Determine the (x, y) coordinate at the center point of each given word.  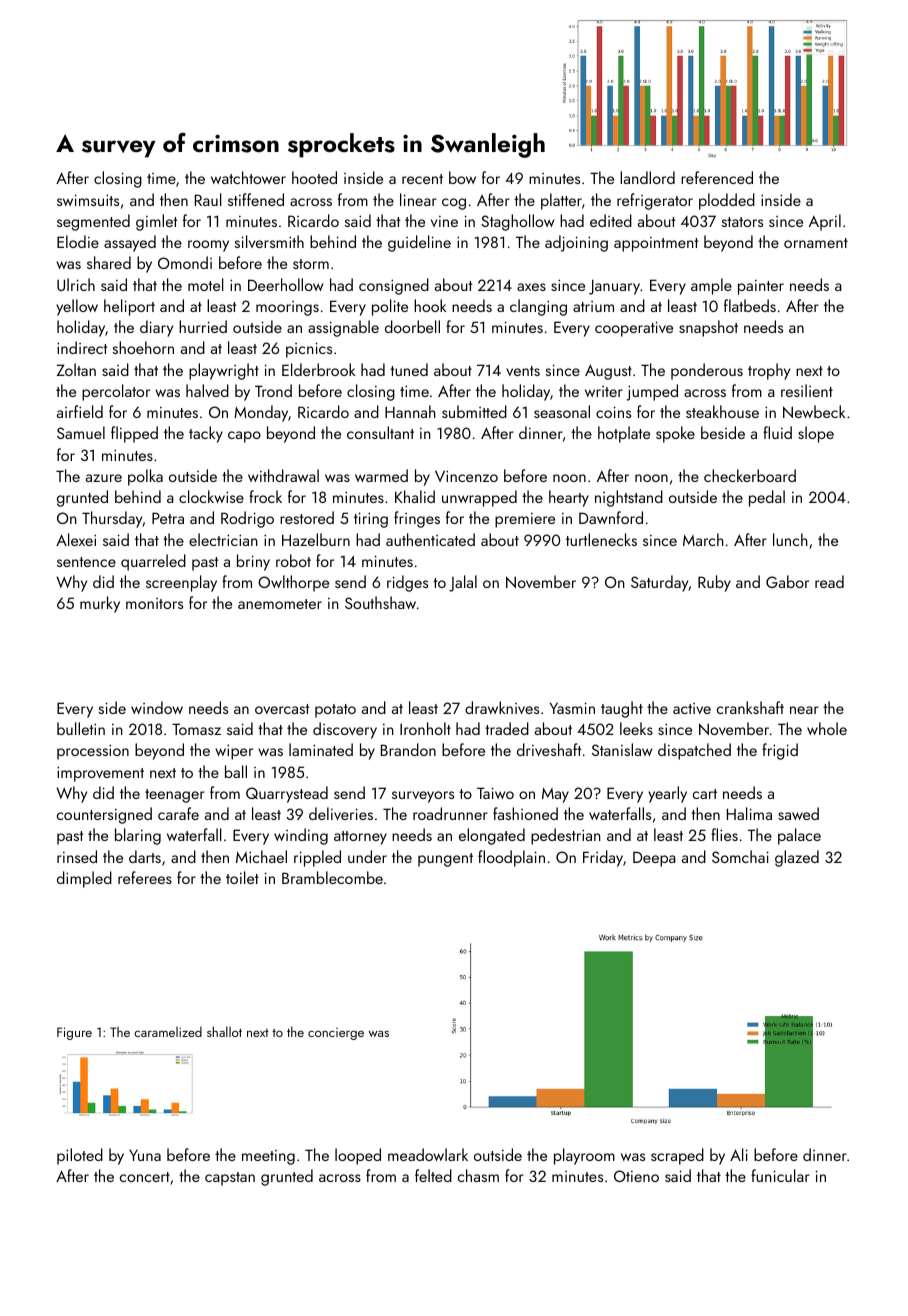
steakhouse (722, 411)
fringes (417, 519)
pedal (767, 498)
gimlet (156, 222)
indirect (82, 347)
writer (604, 391)
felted (433, 1175)
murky (100, 604)
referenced (717, 177)
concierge (336, 1034)
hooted (314, 177)
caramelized (168, 1031)
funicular (780, 1175)
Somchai (740, 856)
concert (145, 1177)
